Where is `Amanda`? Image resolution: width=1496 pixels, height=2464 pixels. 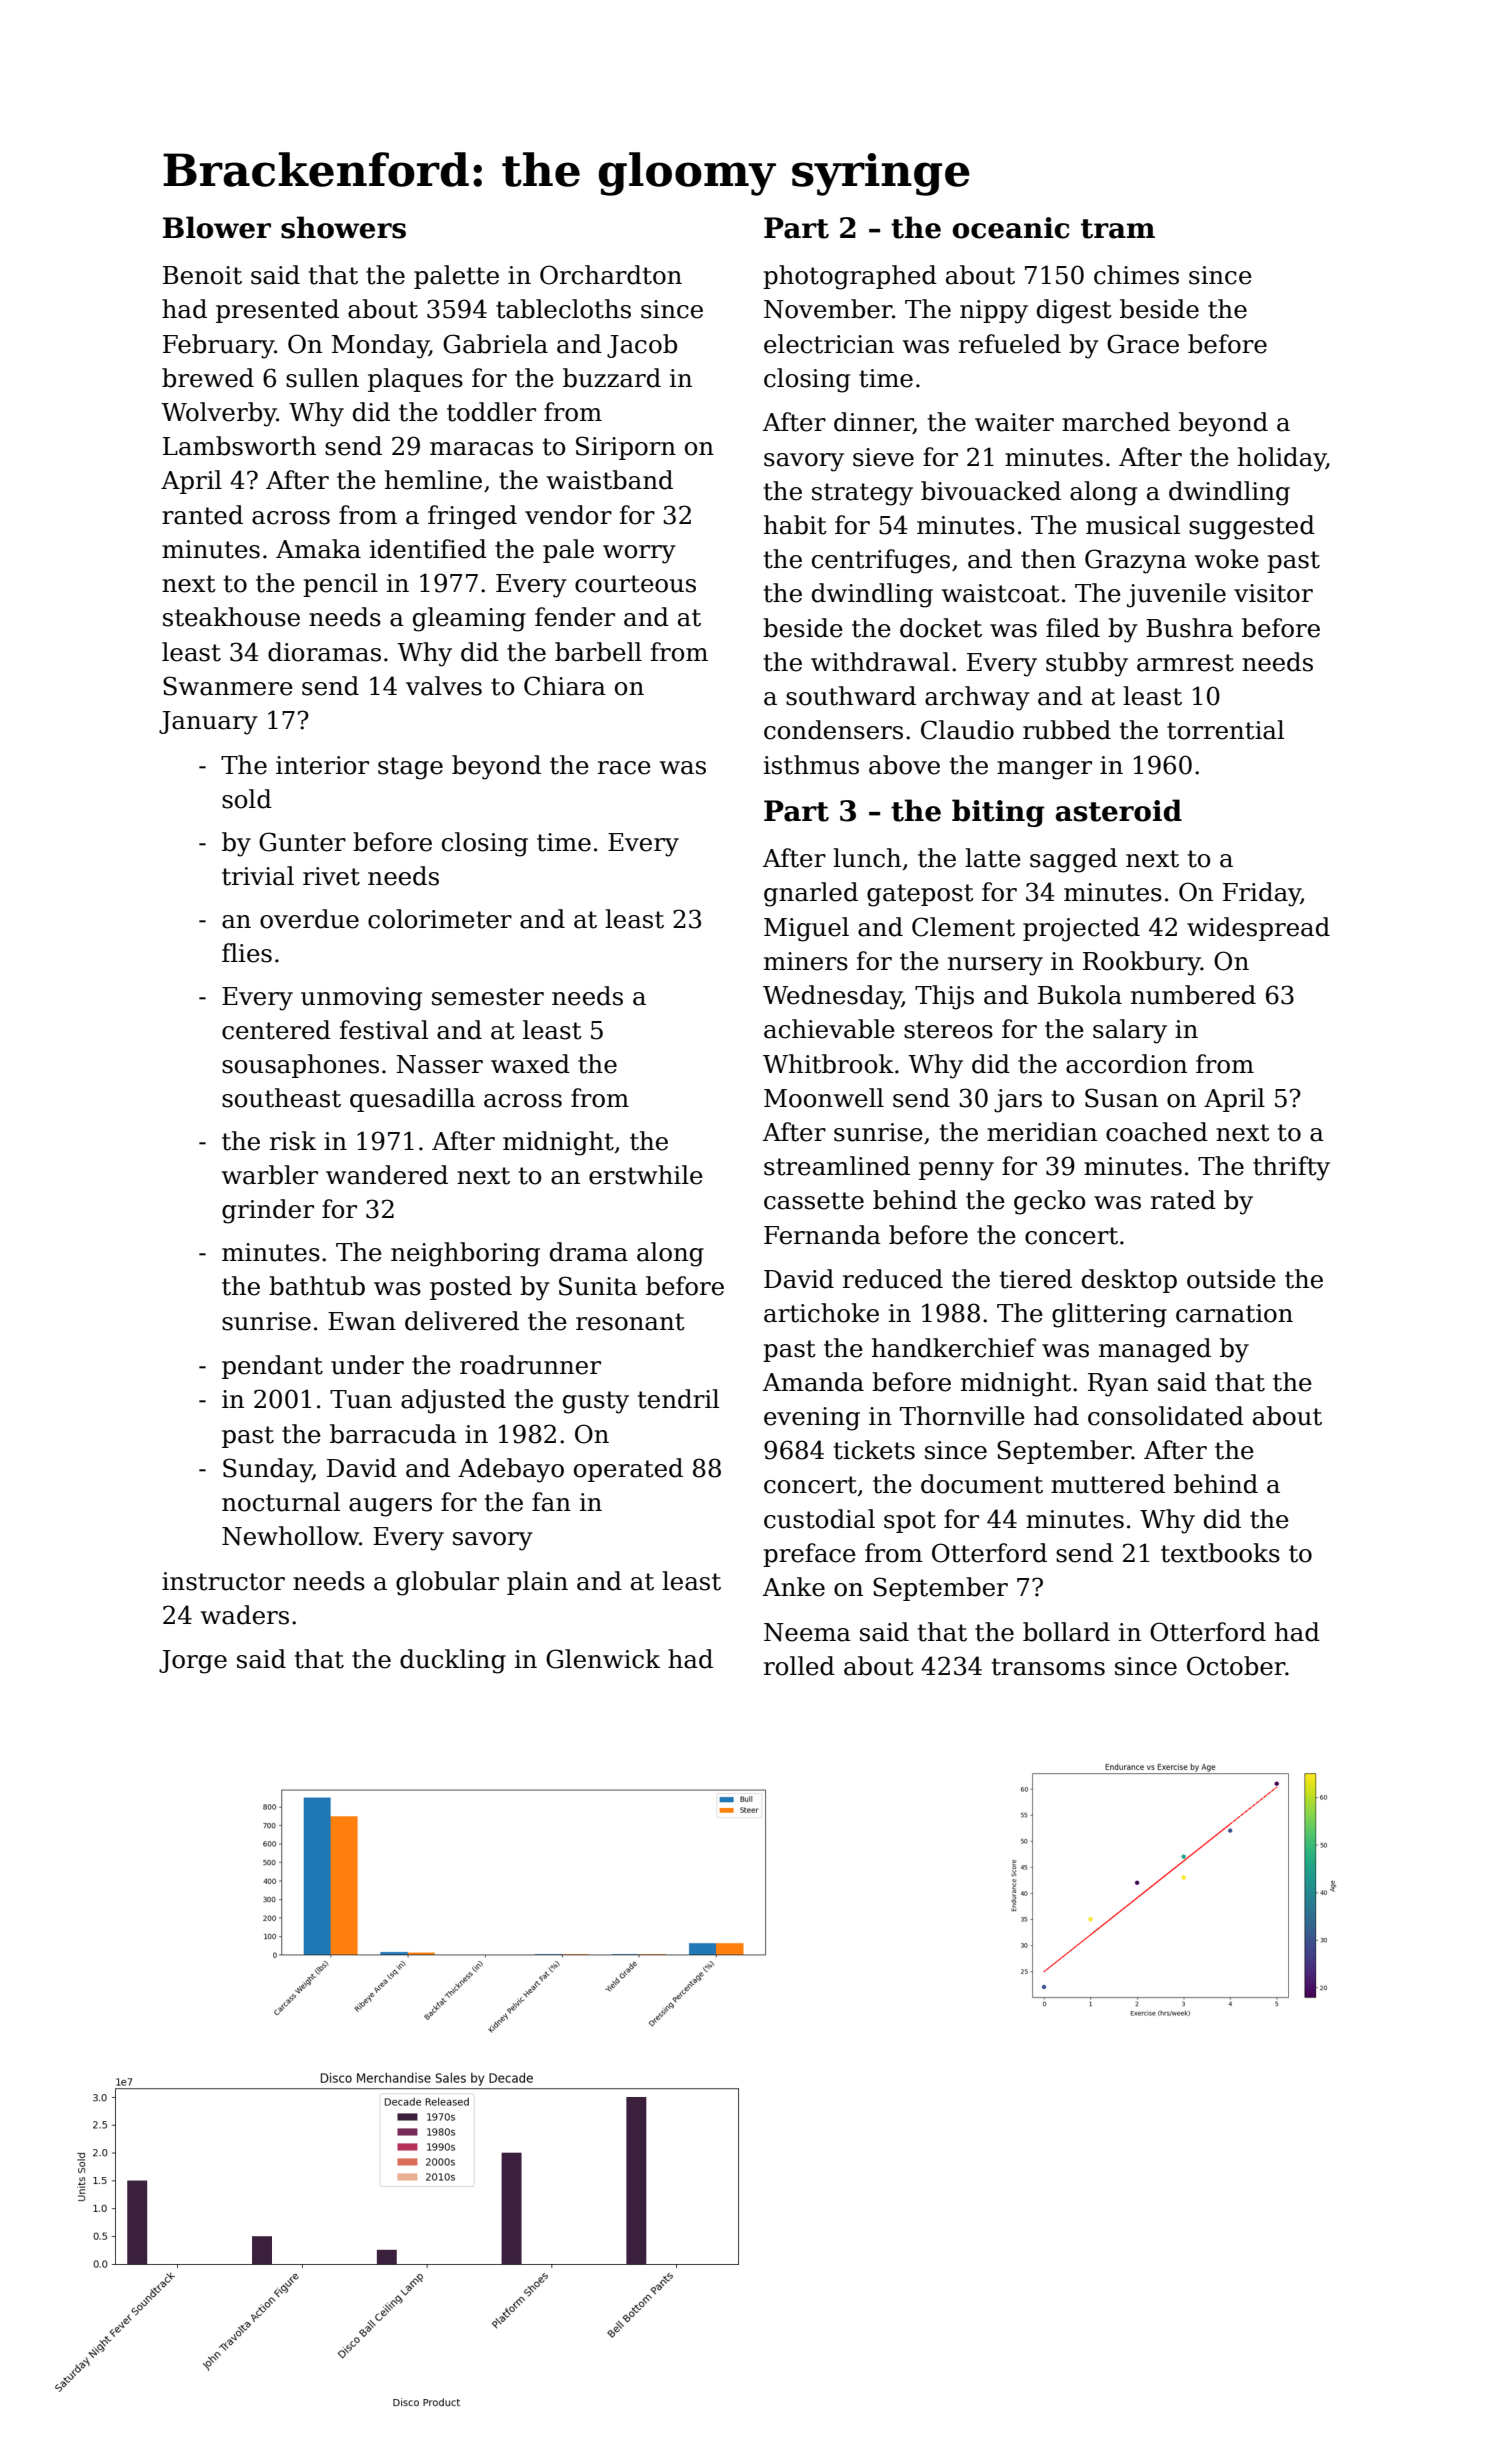 Amanda is located at coordinates (813, 1382).
